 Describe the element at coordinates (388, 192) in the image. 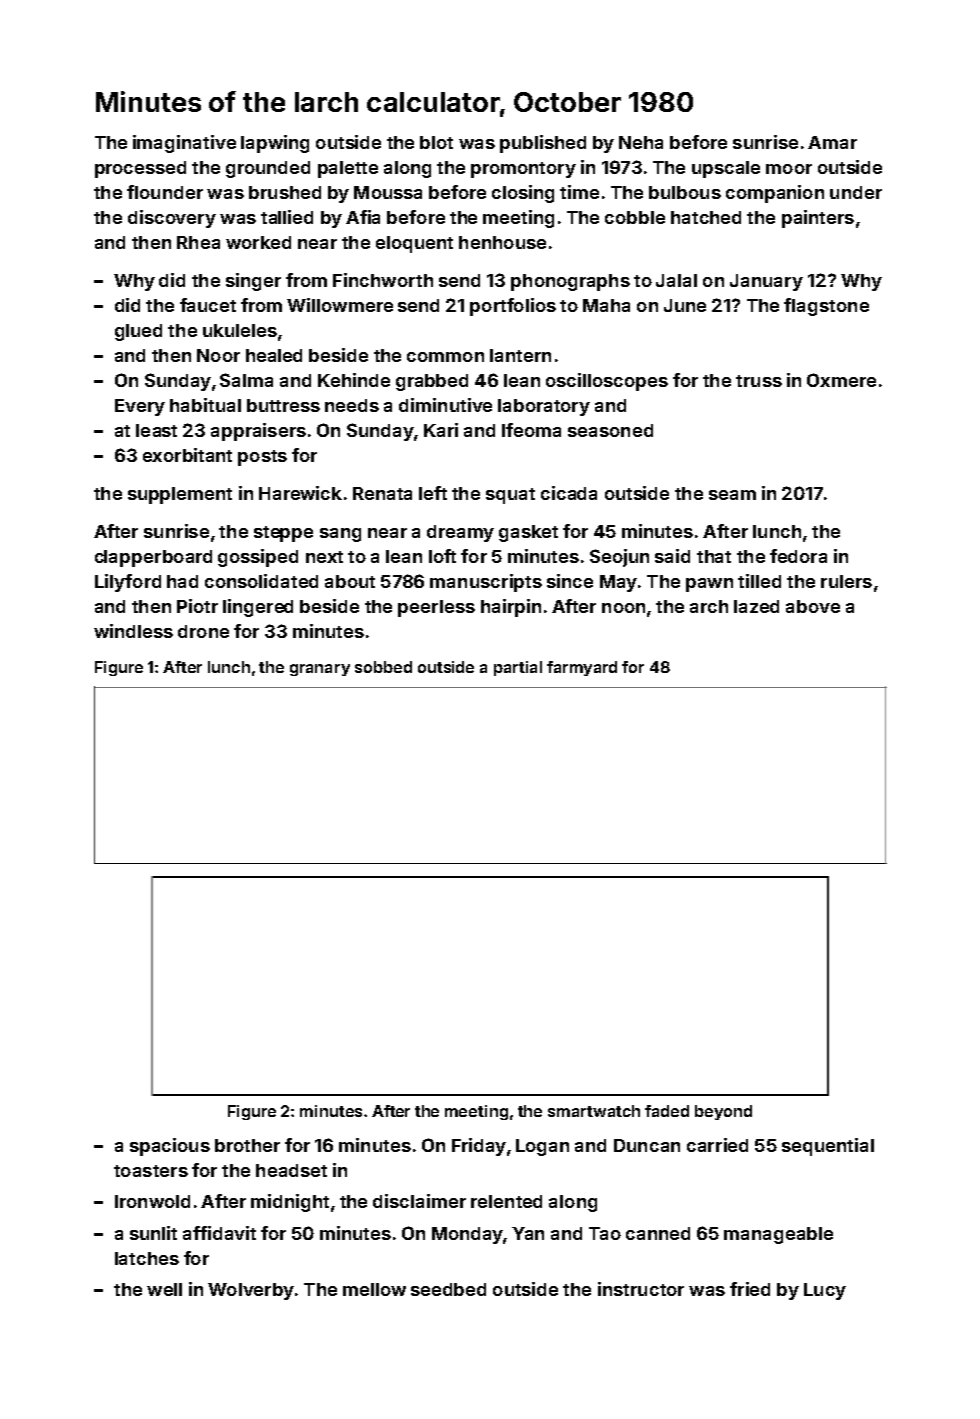

I see `Moussa` at that location.
